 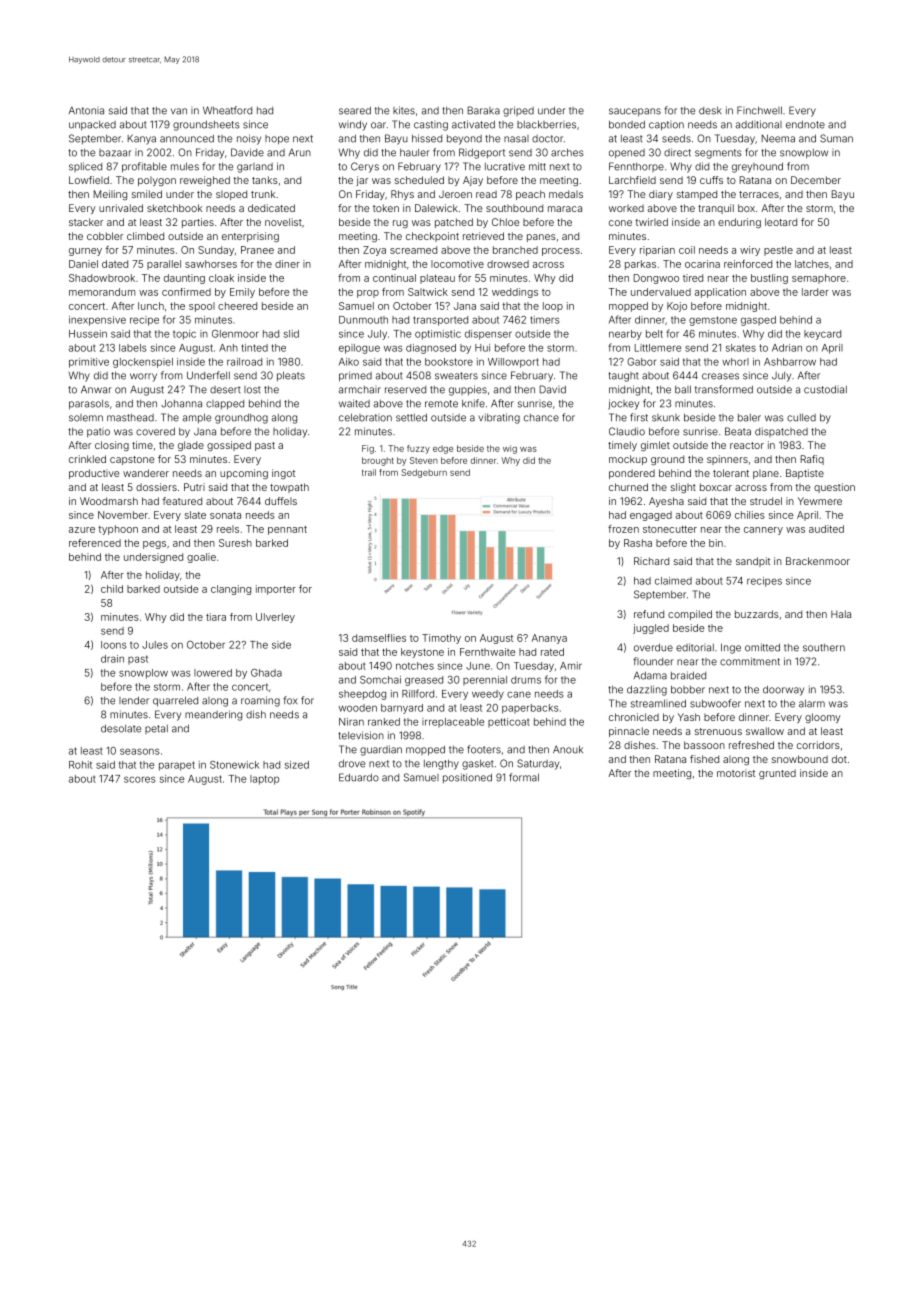 I want to click on unrivaled, so click(x=121, y=208).
